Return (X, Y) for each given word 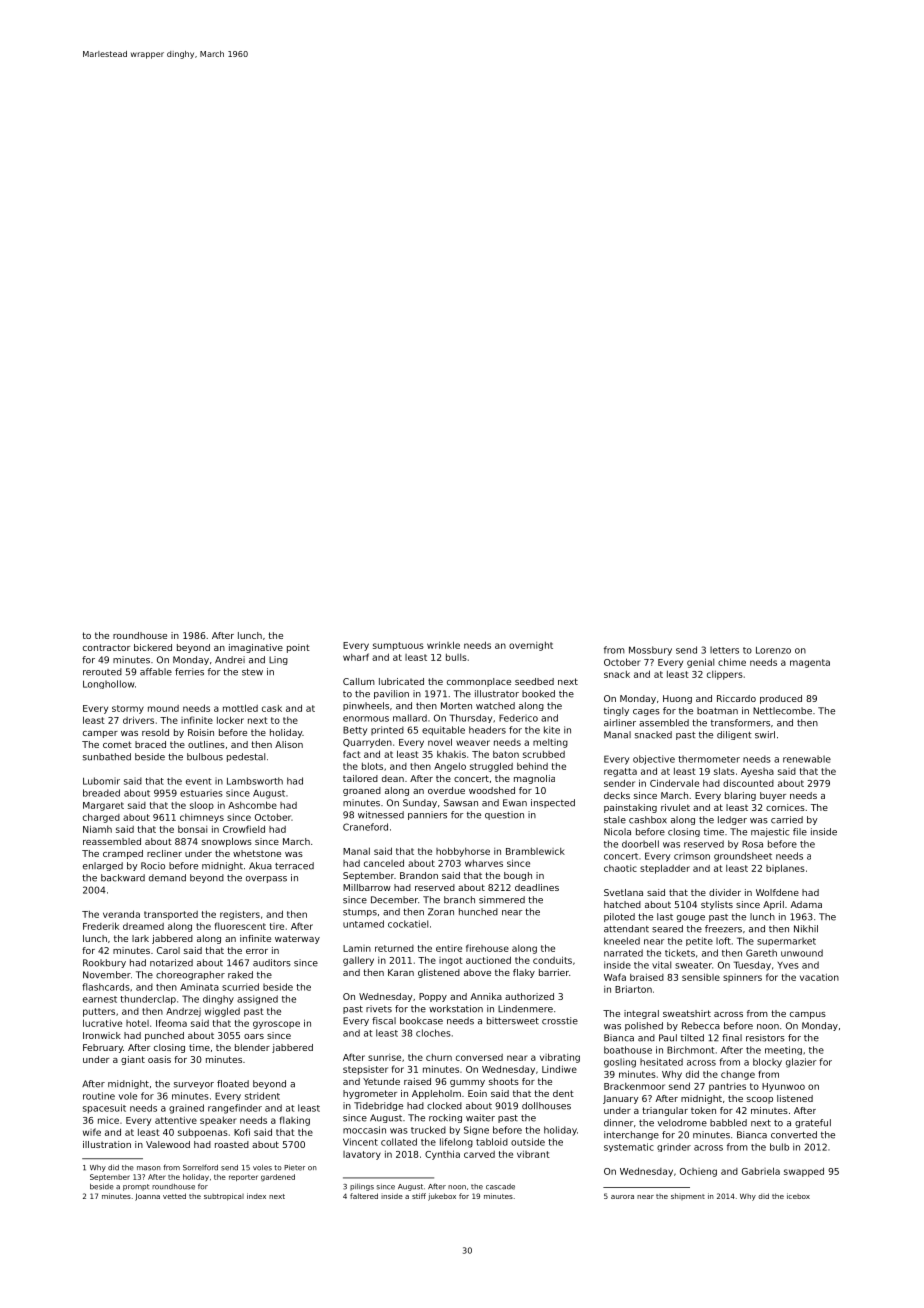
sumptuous (398, 646)
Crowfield (244, 829)
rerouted (102, 672)
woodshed (492, 790)
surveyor (194, 1085)
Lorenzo (773, 650)
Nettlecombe (782, 711)
